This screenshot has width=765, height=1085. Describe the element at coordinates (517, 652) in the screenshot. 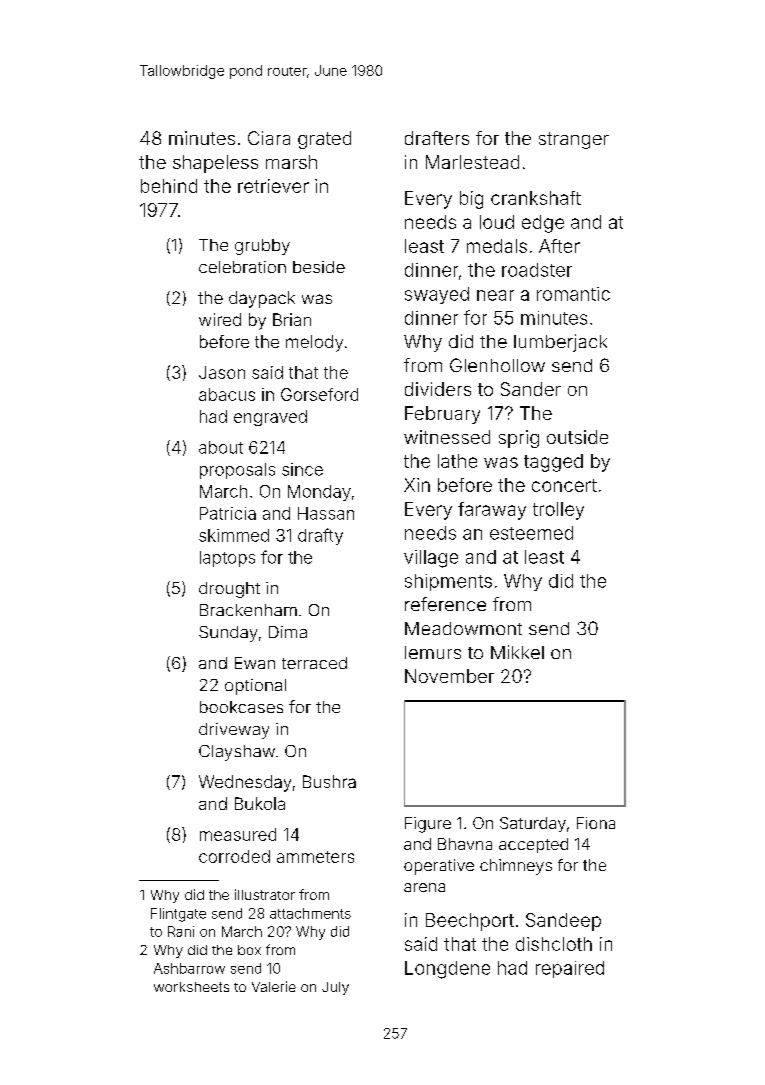

I see `Mikkel` at that location.
